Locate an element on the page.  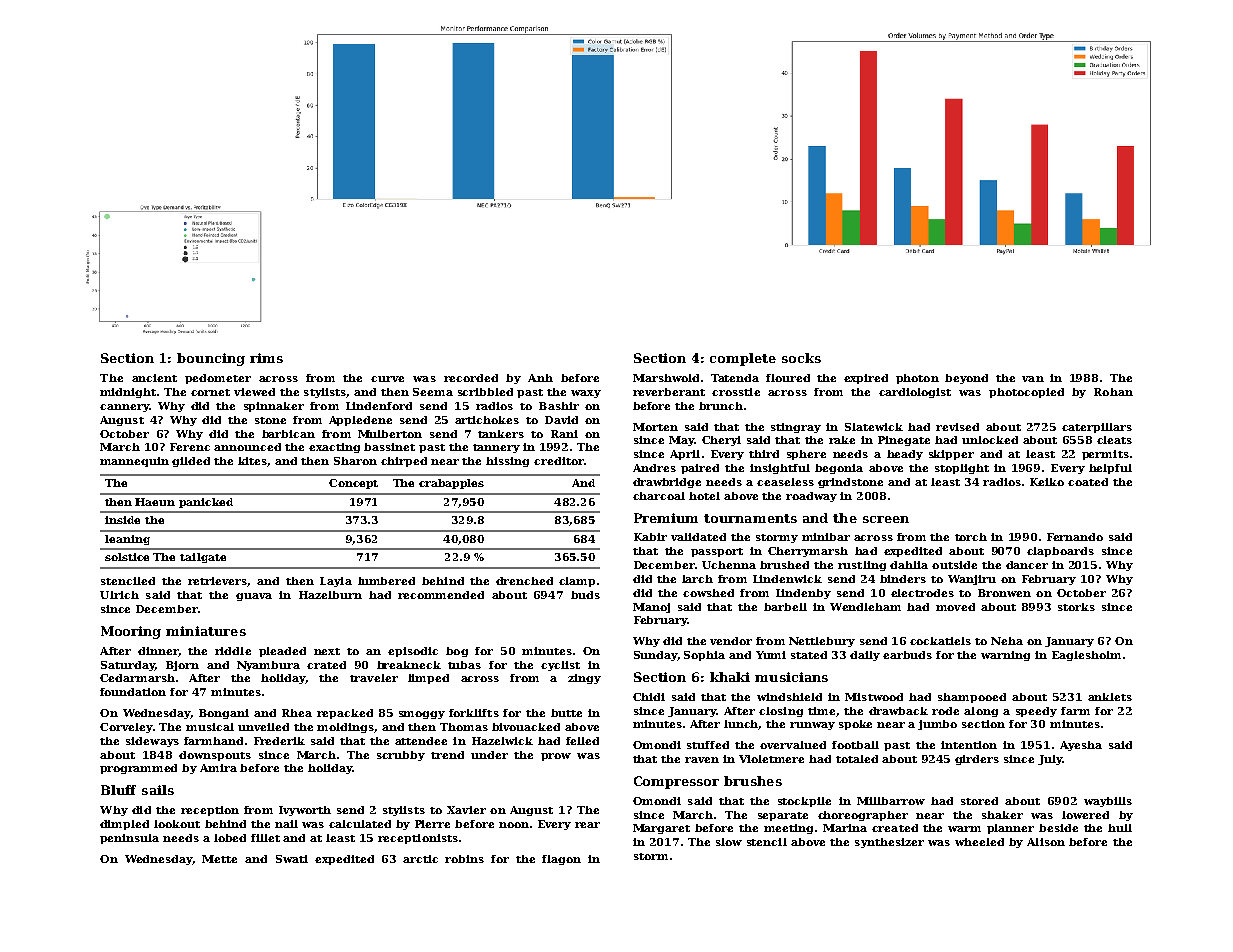
Fernando is located at coordinates (1075, 537).
